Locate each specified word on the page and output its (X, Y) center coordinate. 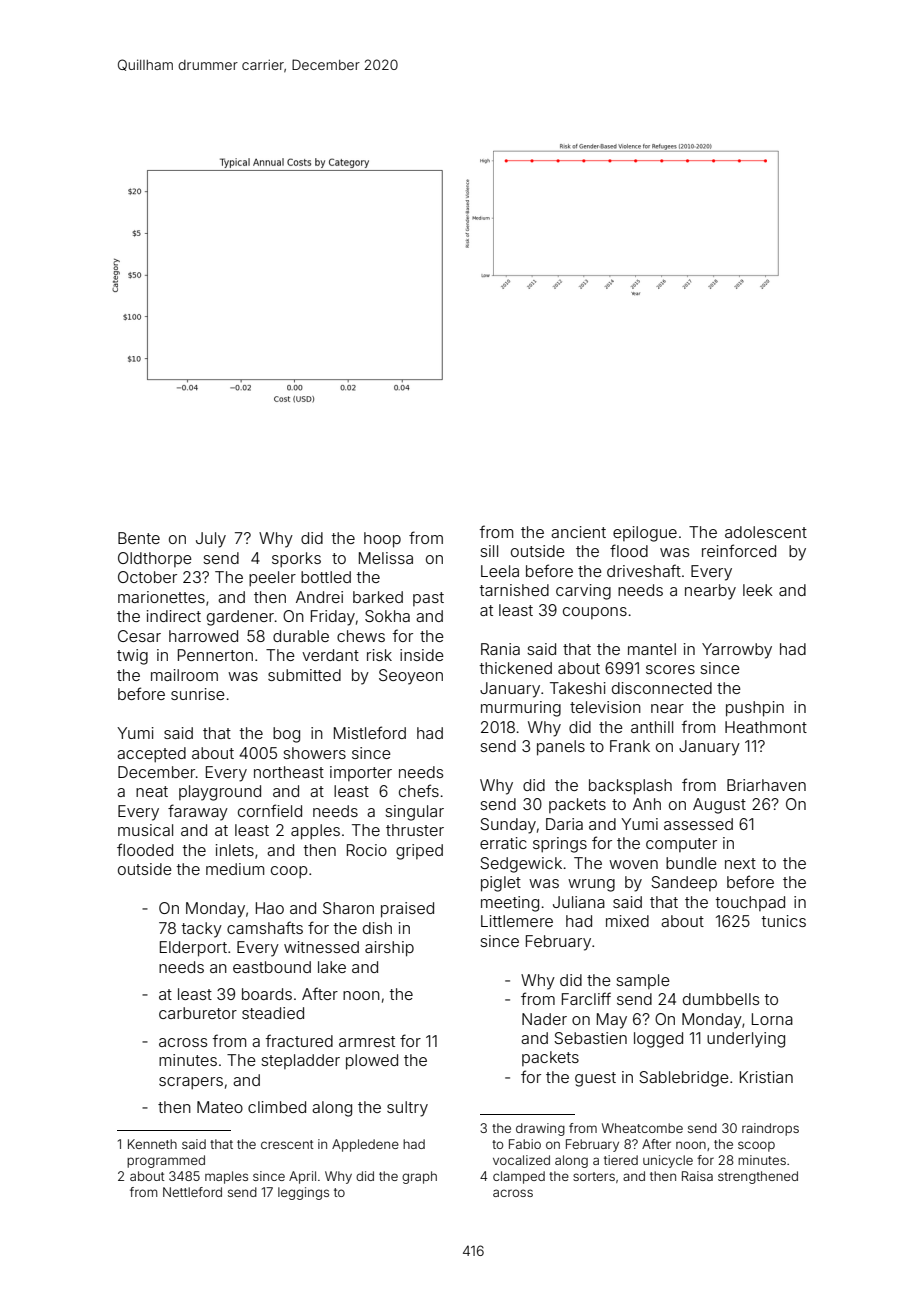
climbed (277, 1107)
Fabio (525, 1144)
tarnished (514, 590)
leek (758, 590)
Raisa (697, 1176)
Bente (139, 538)
